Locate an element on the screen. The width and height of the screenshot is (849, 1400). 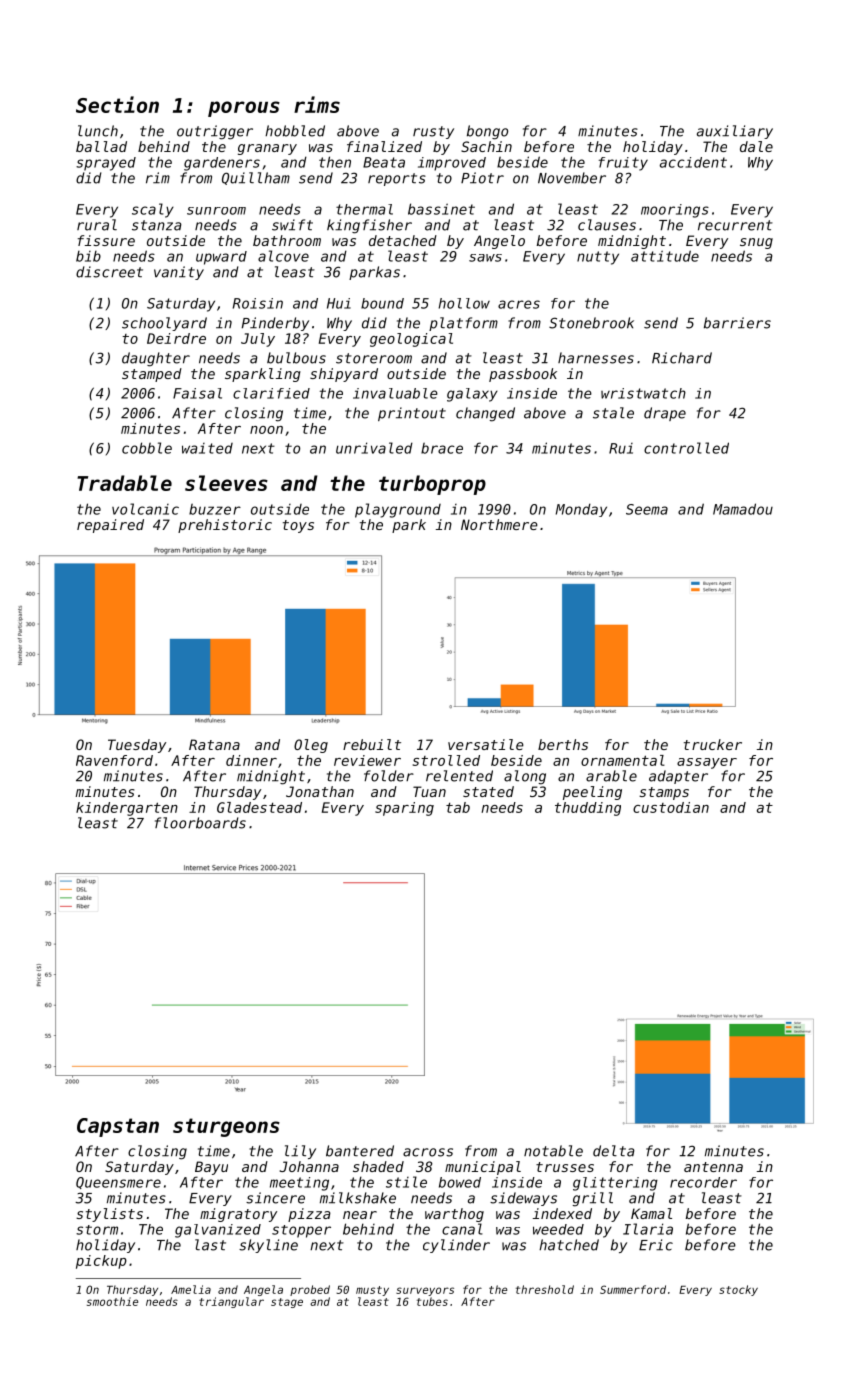
auxiliary is located at coordinates (735, 132).
